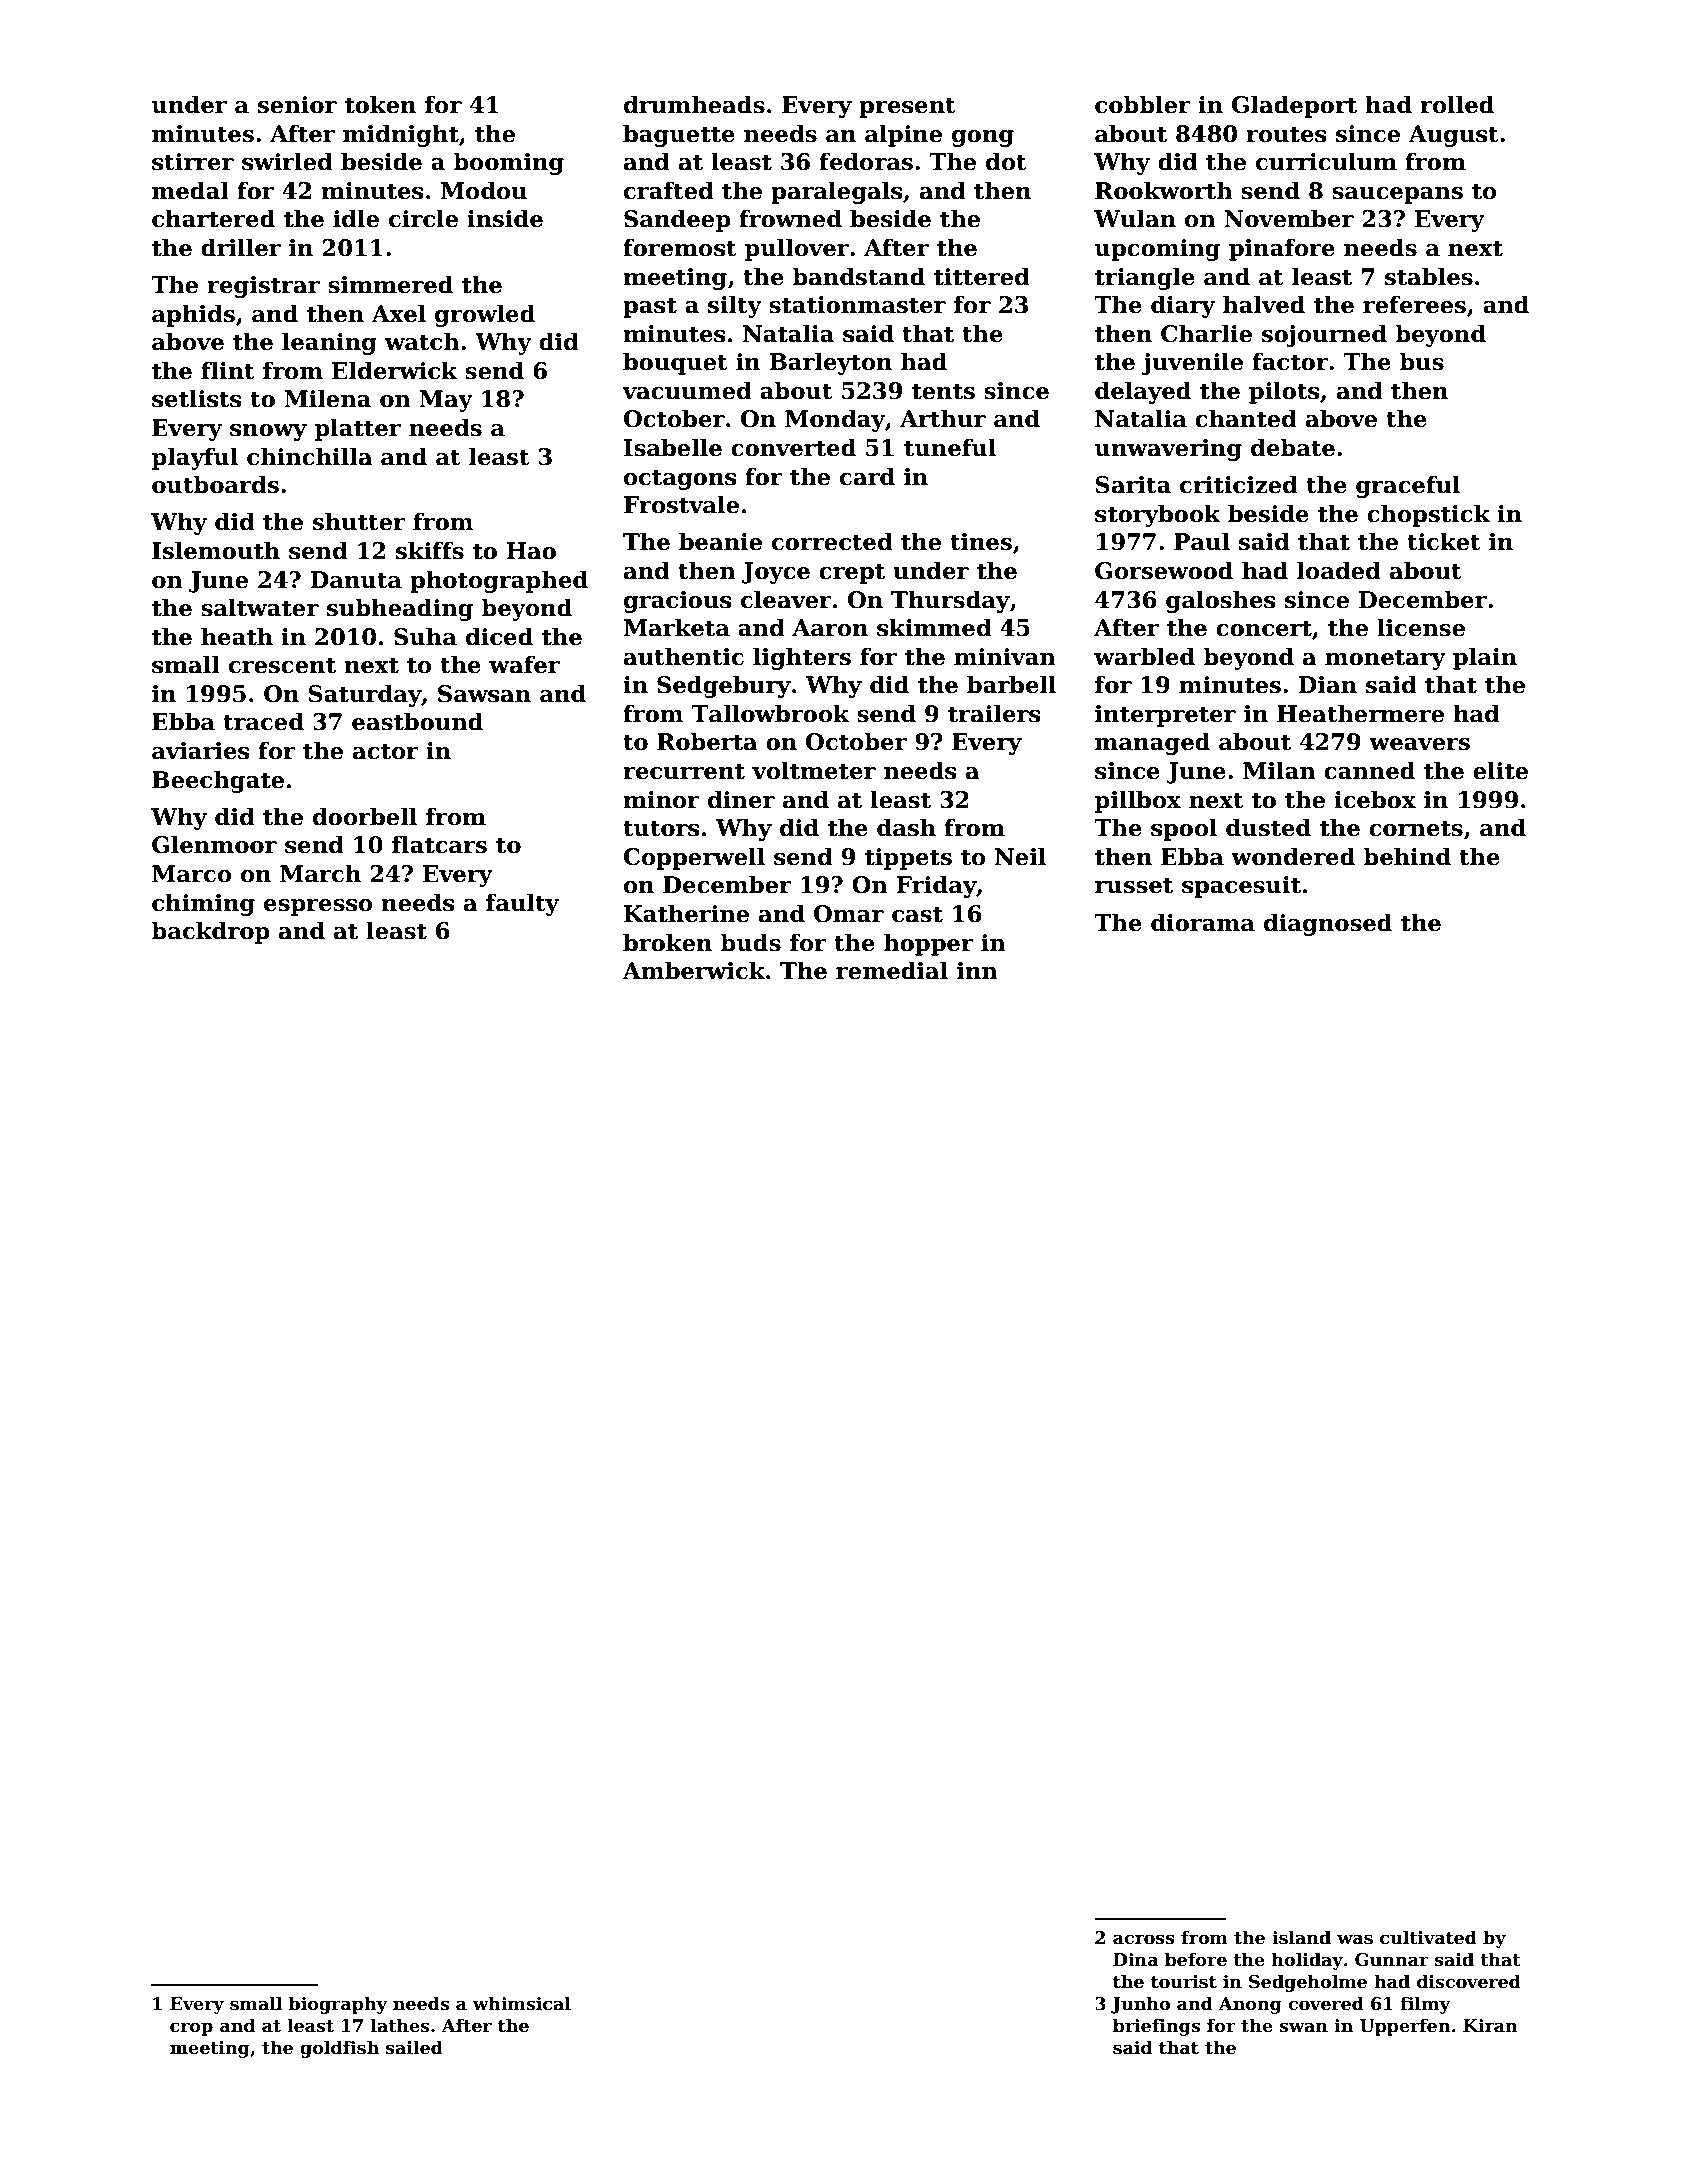 The height and width of the screenshot is (2178, 1683). Describe the element at coordinates (1457, 104) in the screenshot. I see `rolled` at that location.
